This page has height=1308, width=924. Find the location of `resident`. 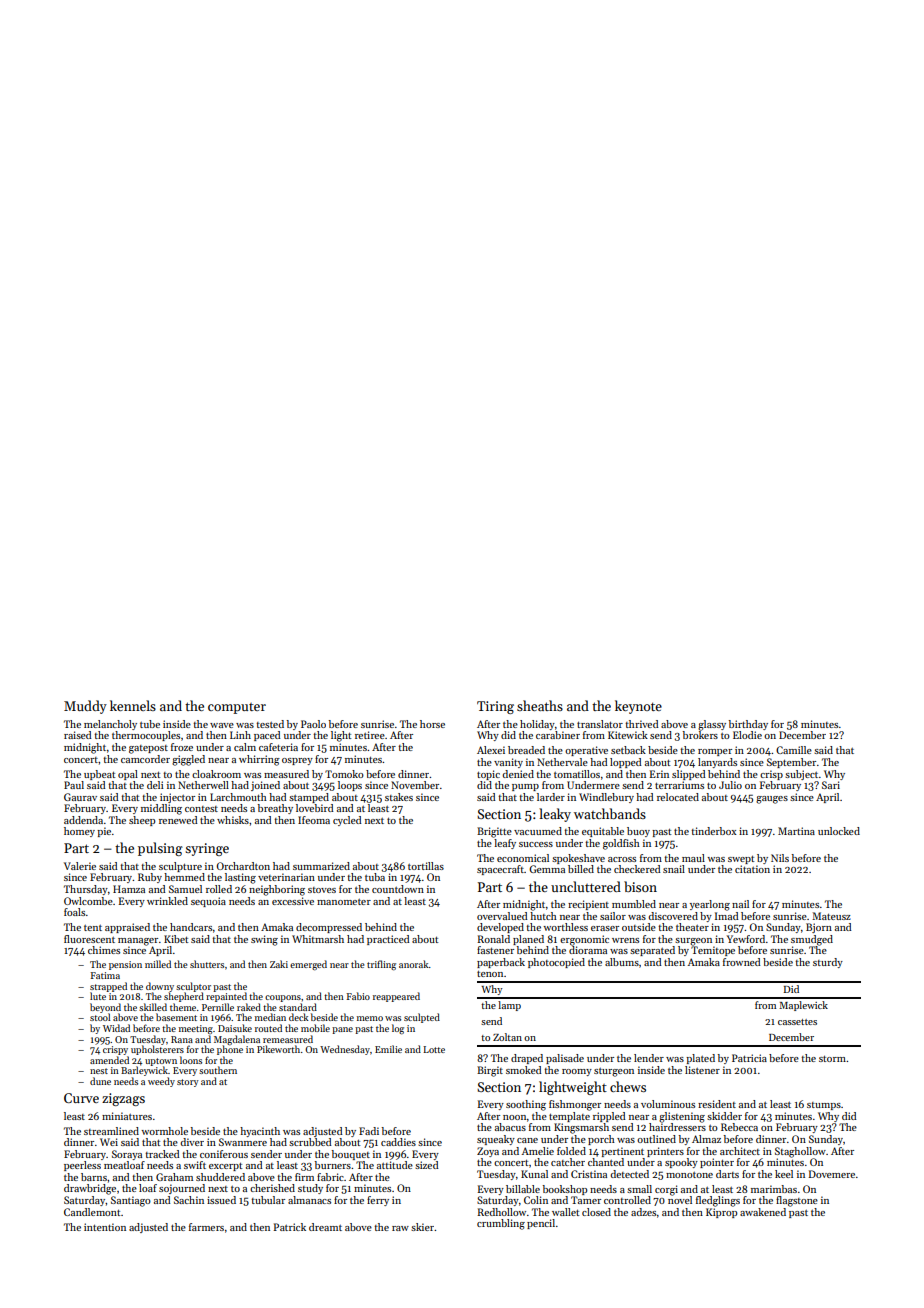

resident is located at coordinates (717, 1104).
